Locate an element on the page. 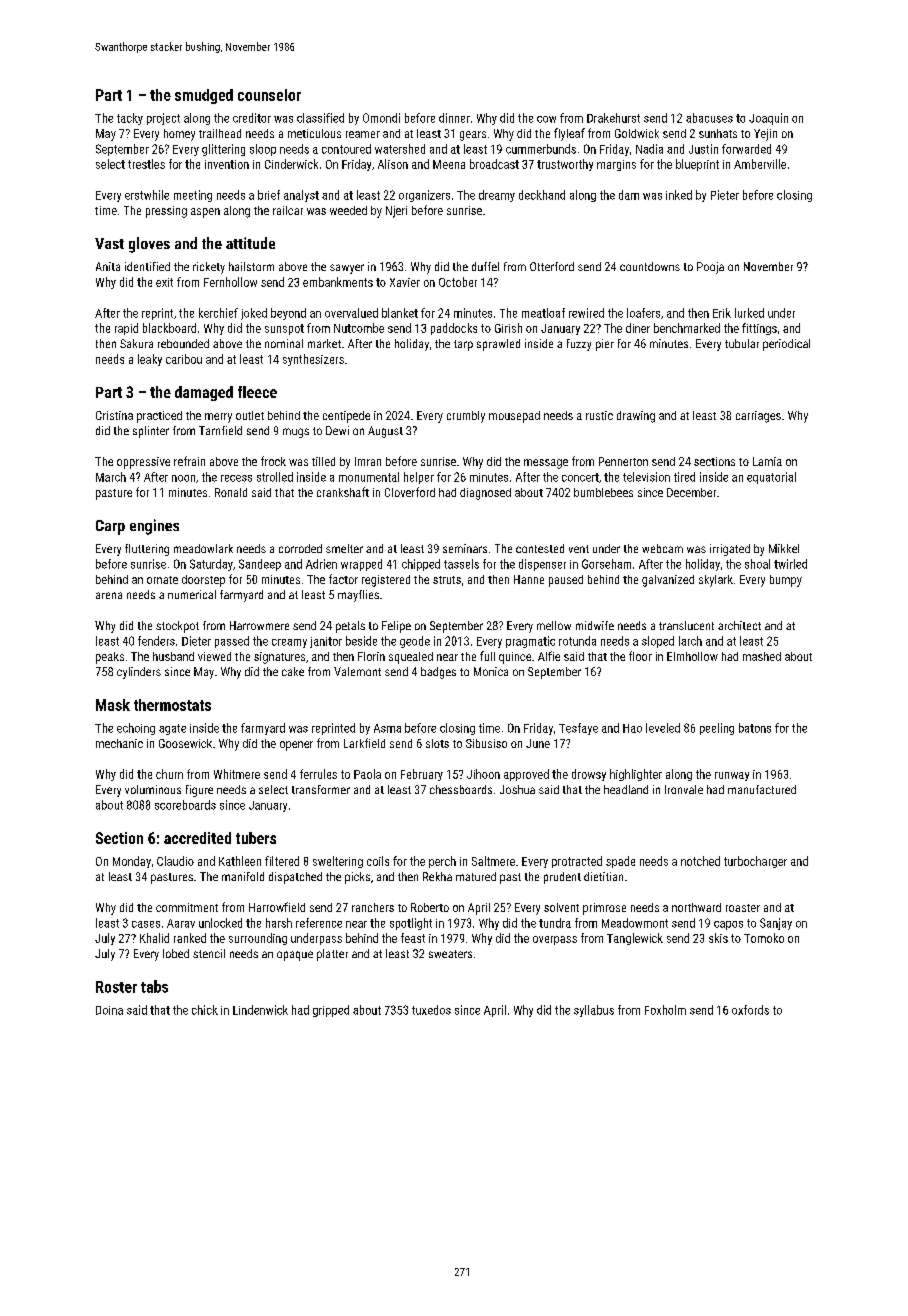 Image resolution: width=908 pixels, height=1316 pixels. Tomoko is located at coordinates (764, 938).
